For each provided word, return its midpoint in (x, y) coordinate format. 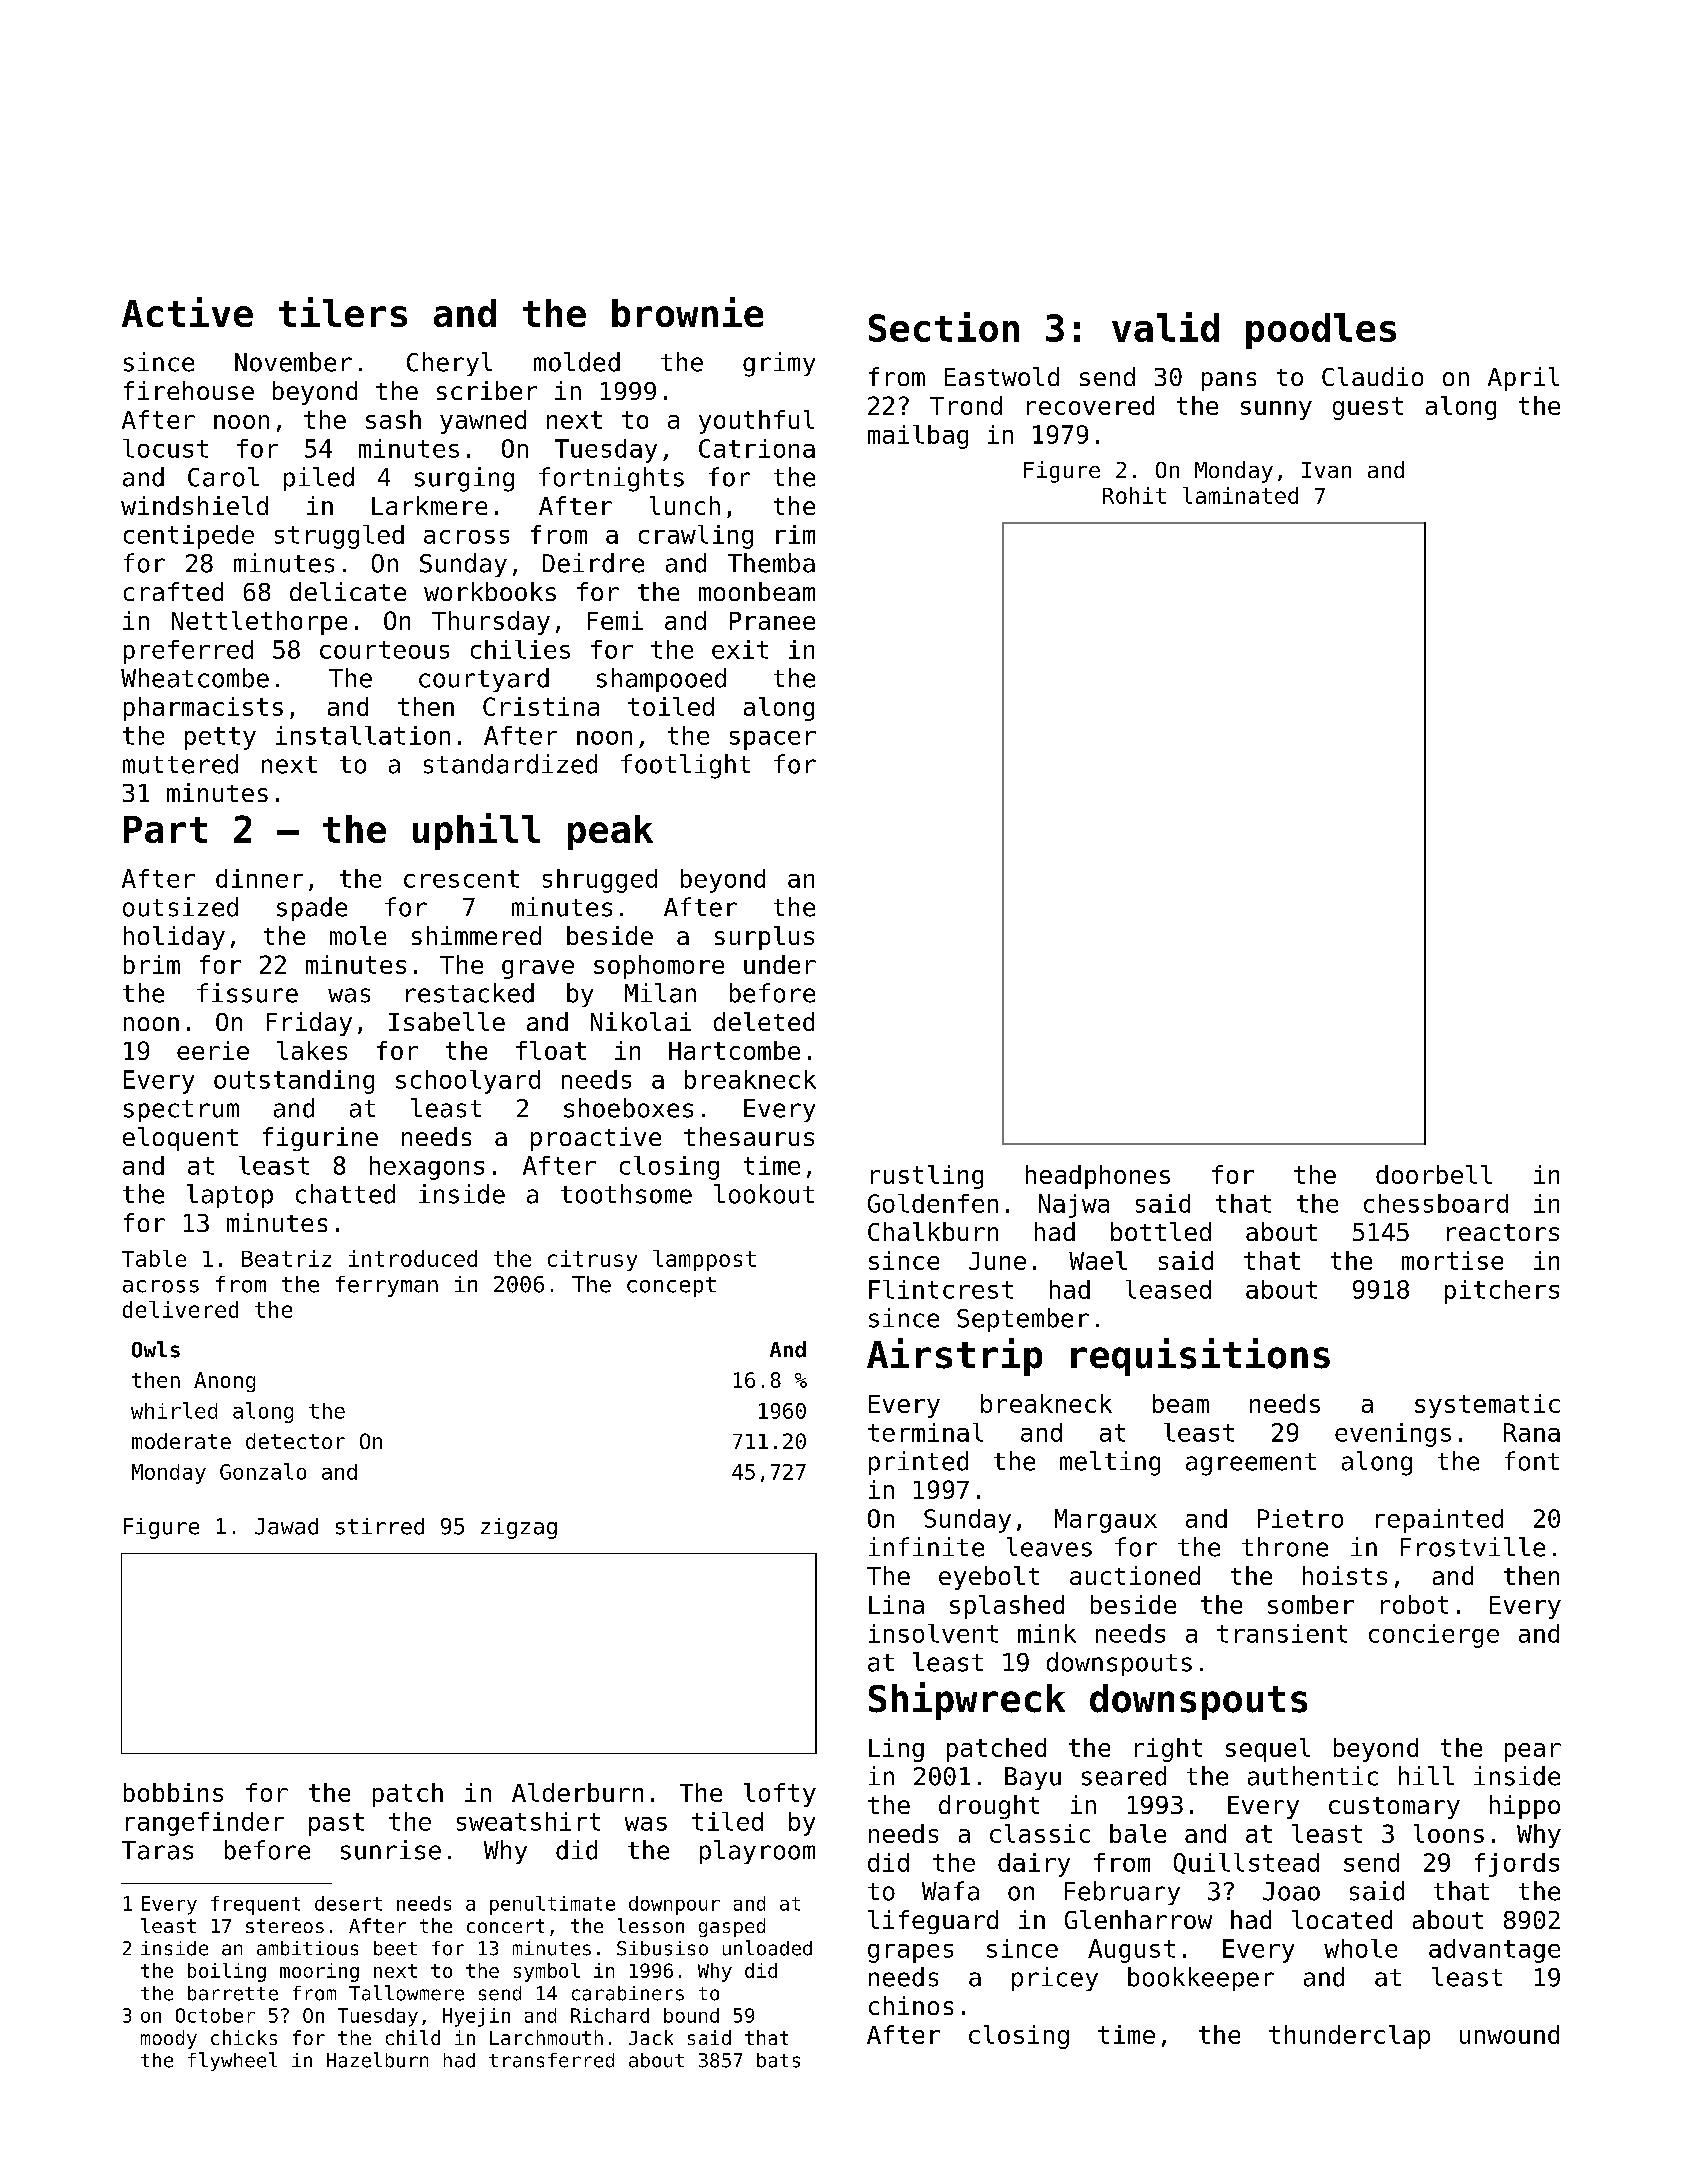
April (1523, 379)
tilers (343, 312)
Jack (651, 2037)
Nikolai (641, 1021)
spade (312, 909)
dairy (1034, 1865)
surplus (764, 938)
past (336, 1824)
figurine (320, 1139)
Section (944, 327)
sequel (1268, 1750)
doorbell (1434, 1174)
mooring (319, 1972)
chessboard (1436, 1203)
